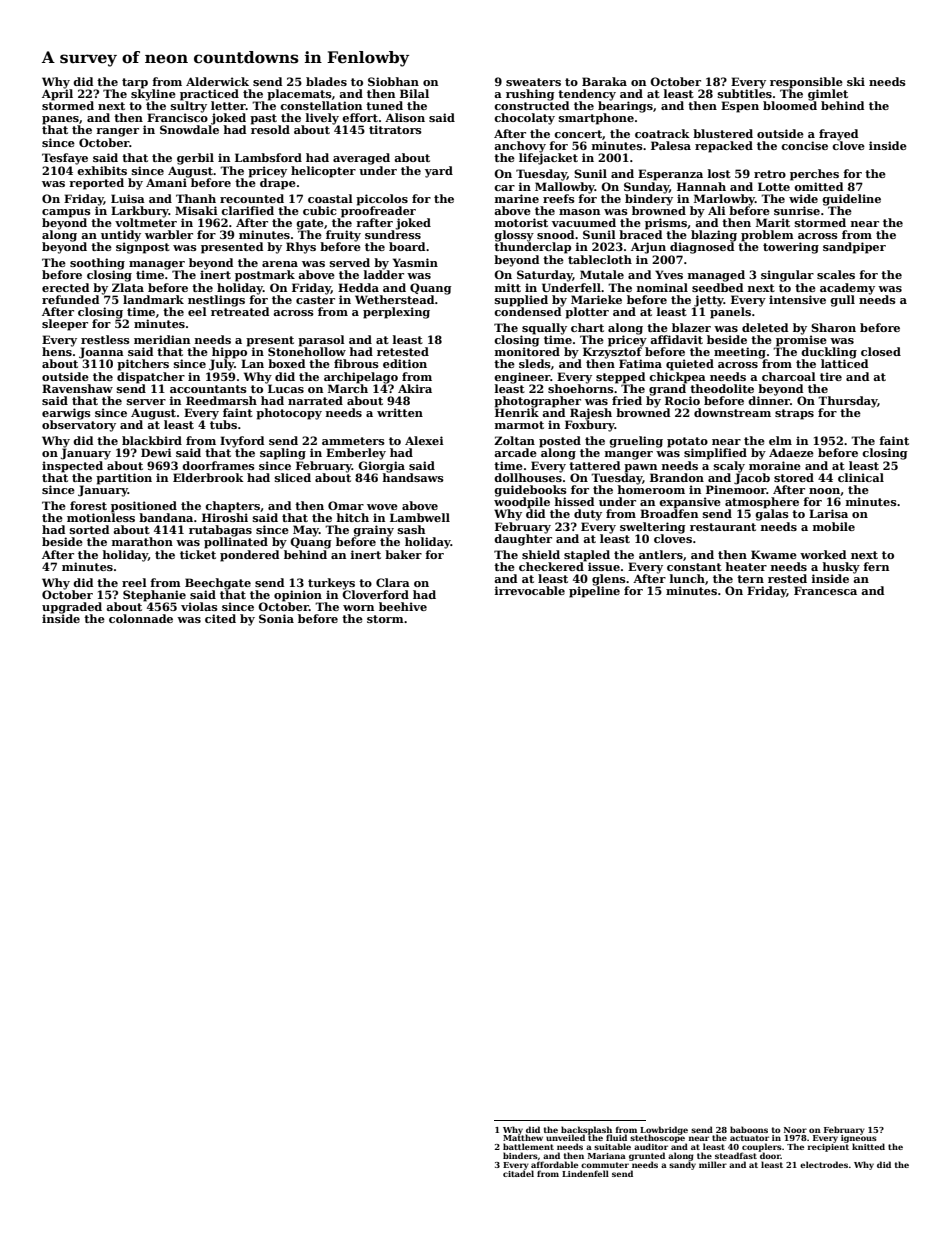 The image size is (952, 1233). What do you see at coordinates (823, 554) in the image?
I see `worked` at bounding box center [823, 554].
